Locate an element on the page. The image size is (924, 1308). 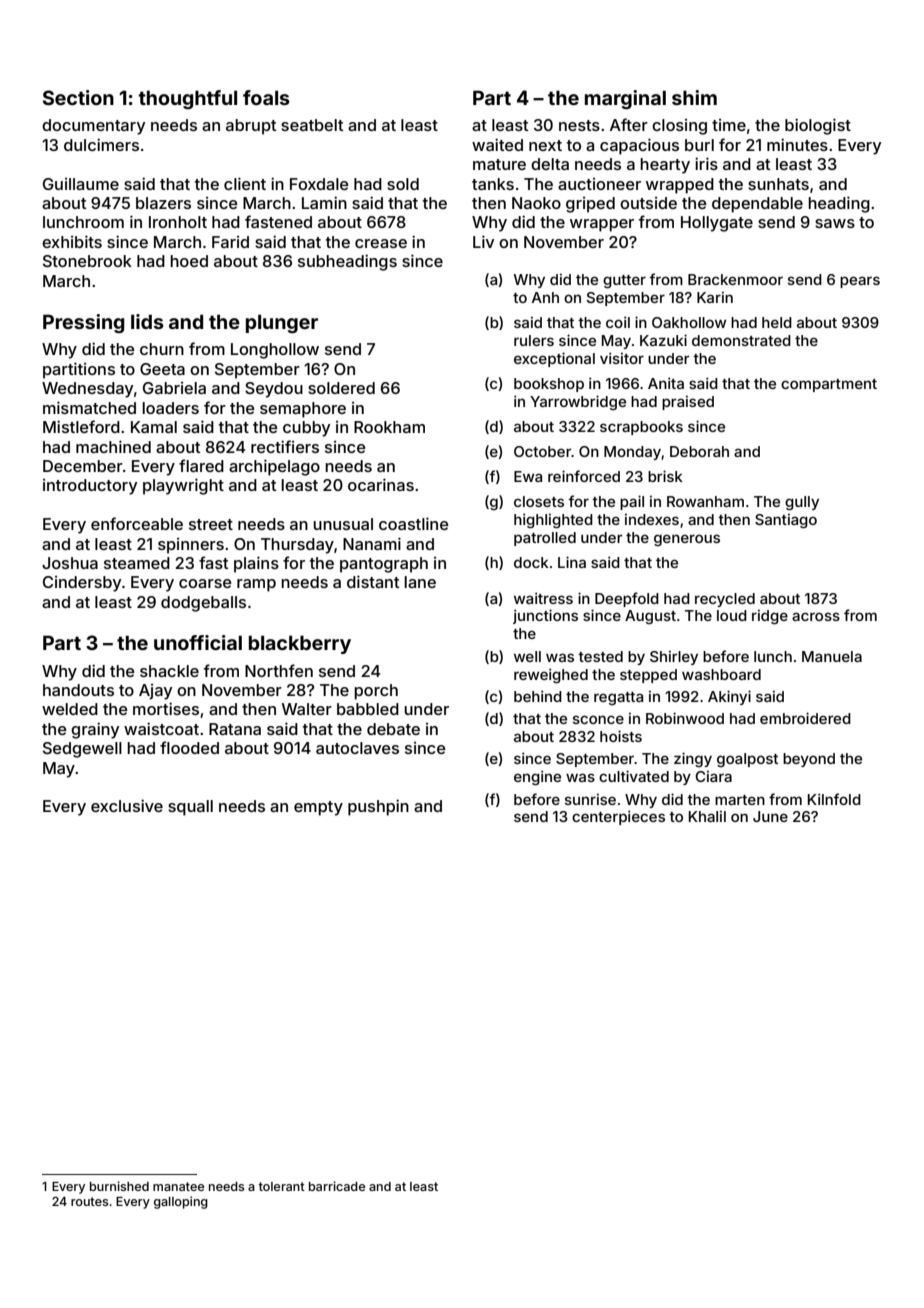
burnished is located at coordinates (119, 1186).
